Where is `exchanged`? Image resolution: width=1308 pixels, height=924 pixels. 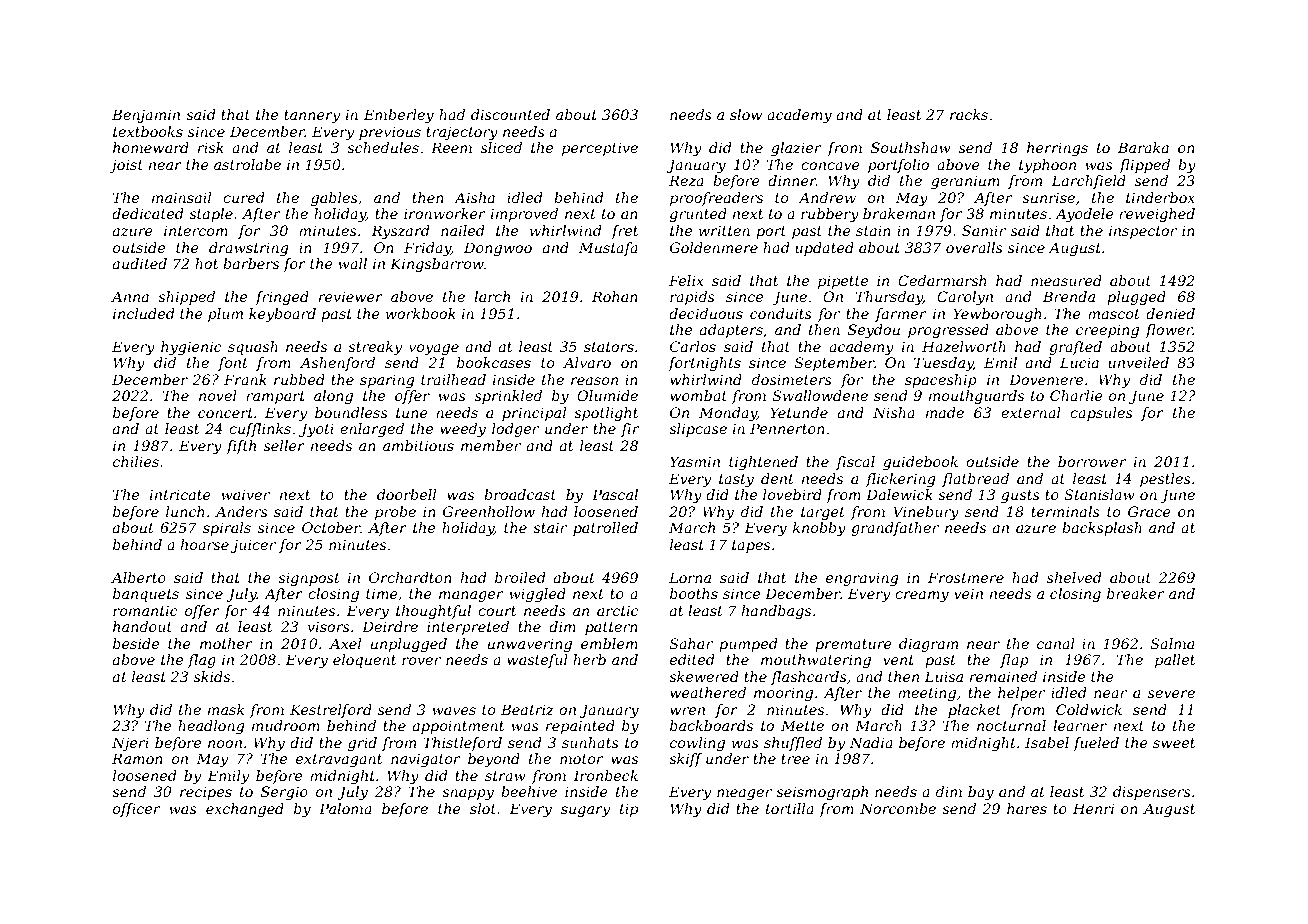 exchanged is located at coordinates (245, 810).
